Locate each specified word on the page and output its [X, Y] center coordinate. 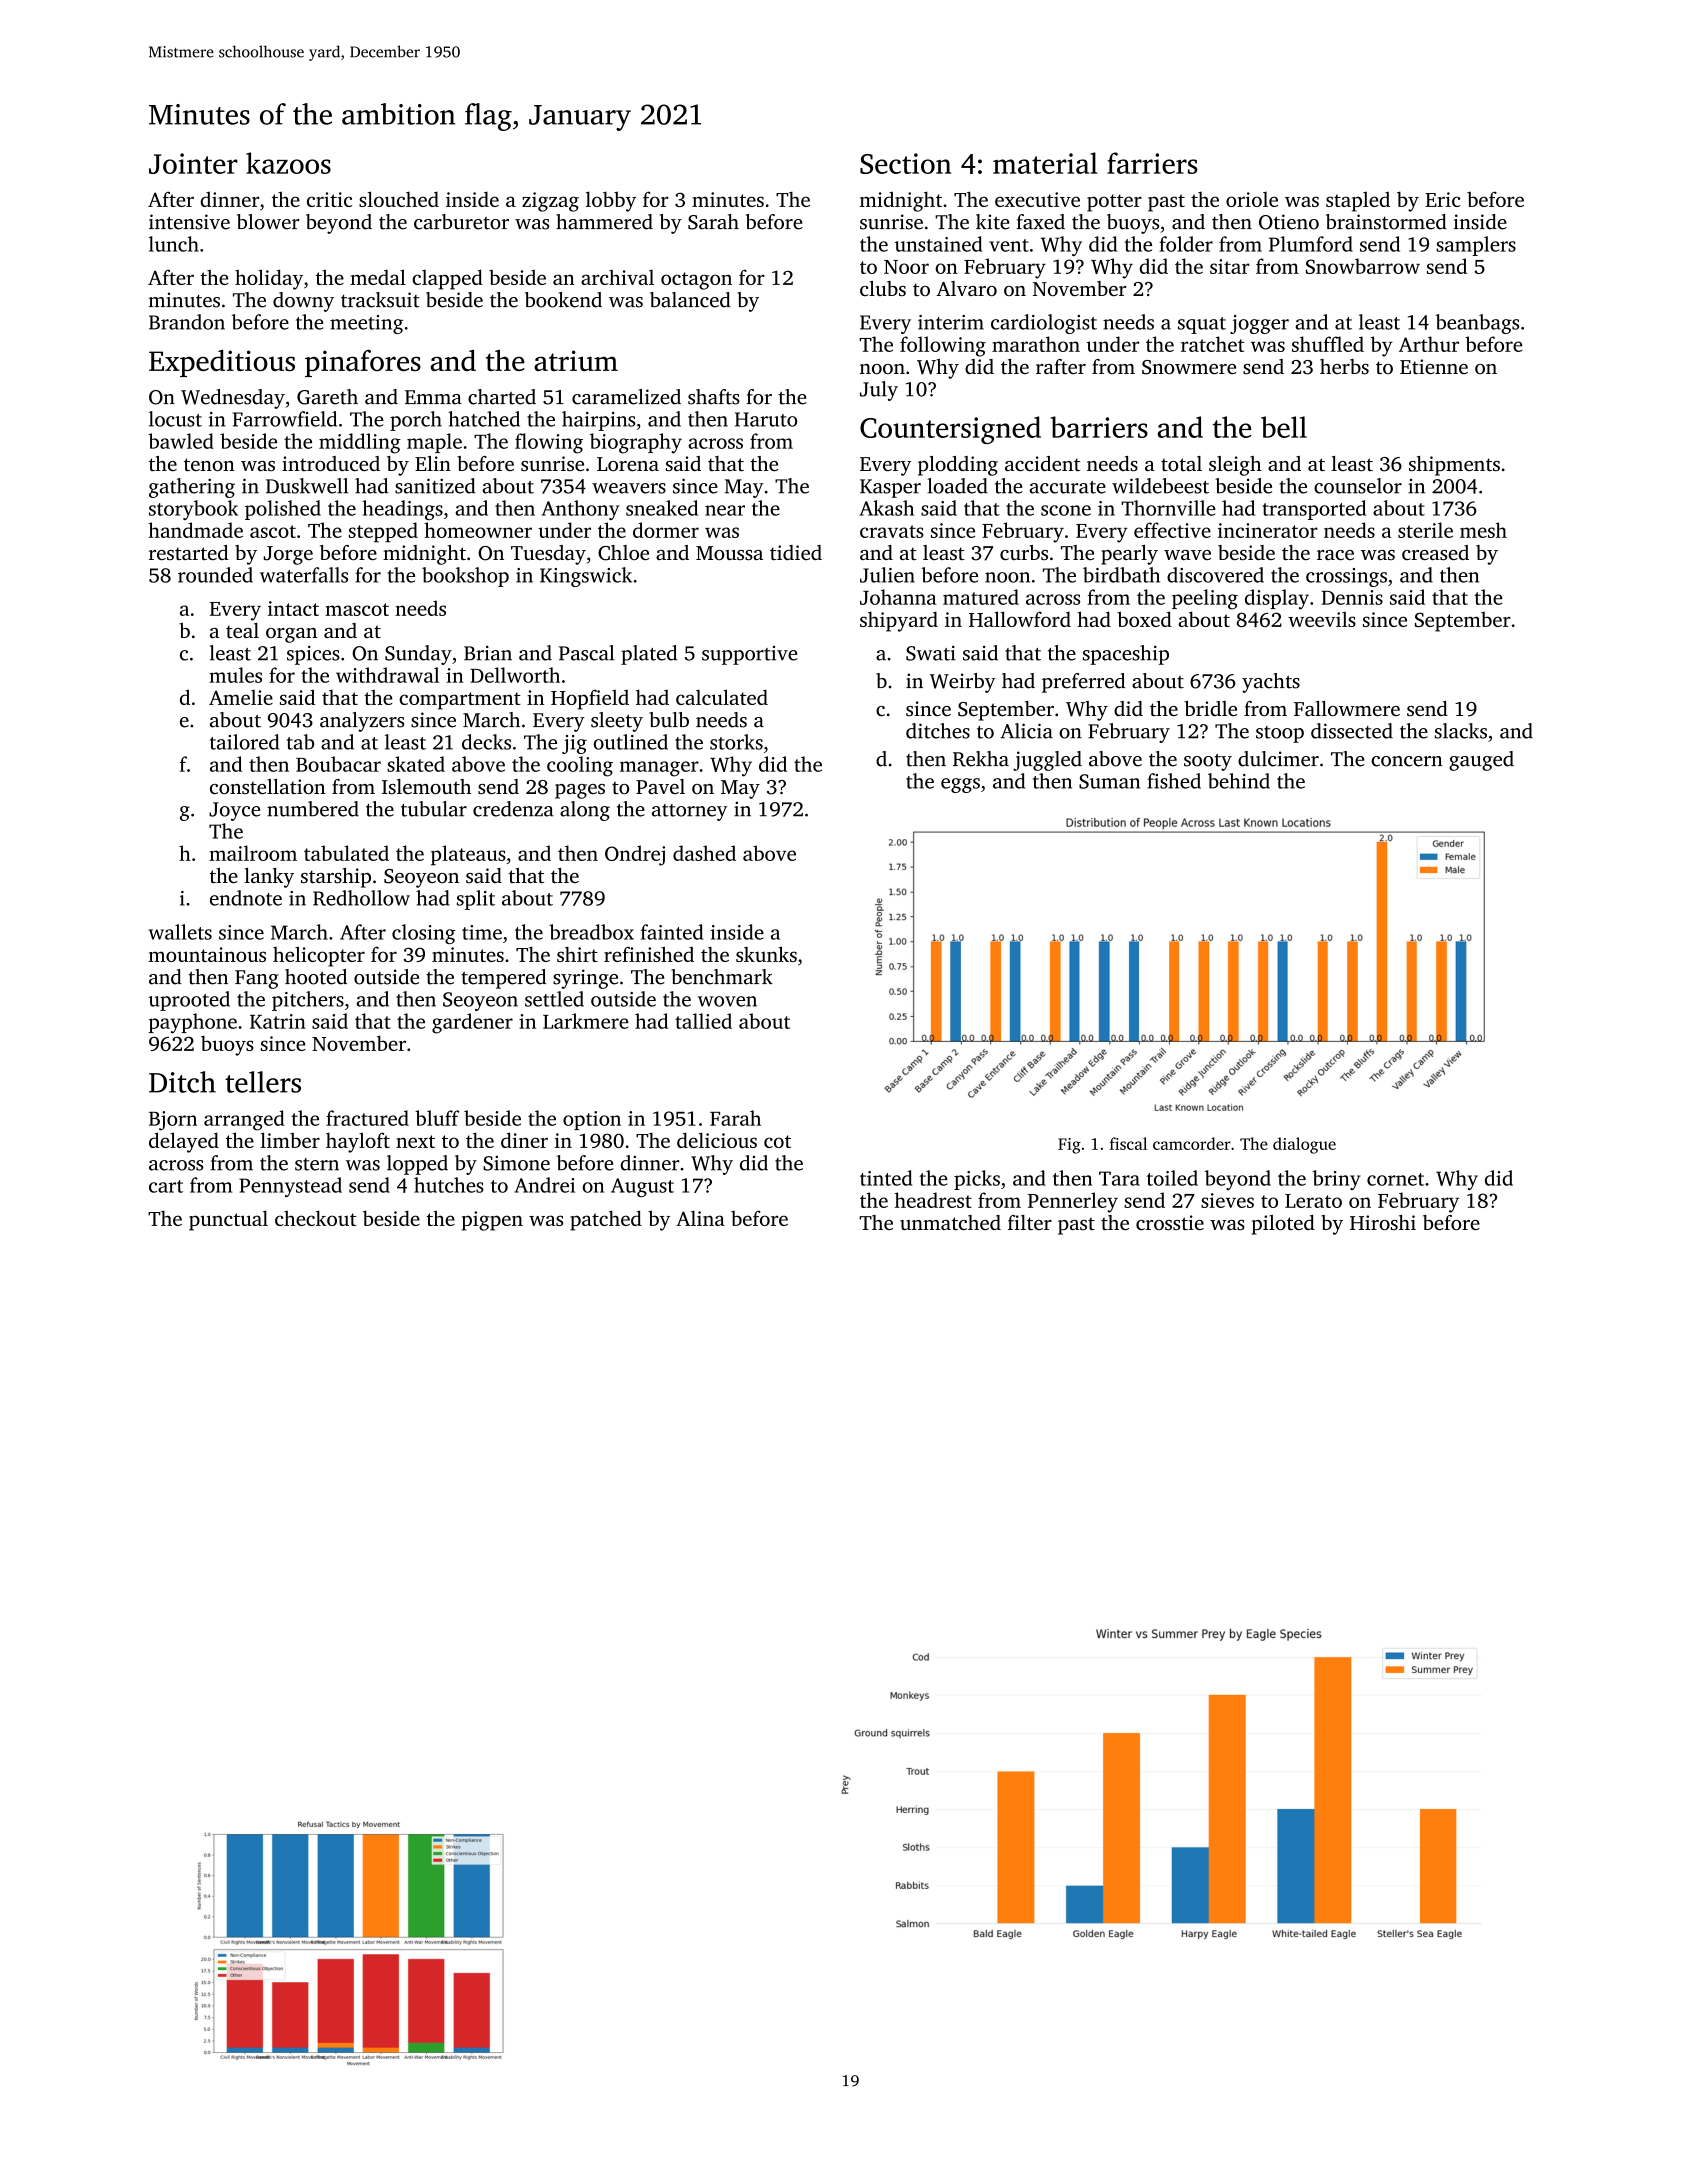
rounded [215, 575]
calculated [722, 697]
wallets [180, 932]
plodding [958, 466]
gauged [1481, 761]
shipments [1454, 466]
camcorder [1192, 1143]
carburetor [461, 222]
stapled [1358, 201]
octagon [696, 281]
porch [416, 421]
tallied [703, 1021]
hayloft [358, 1142]
